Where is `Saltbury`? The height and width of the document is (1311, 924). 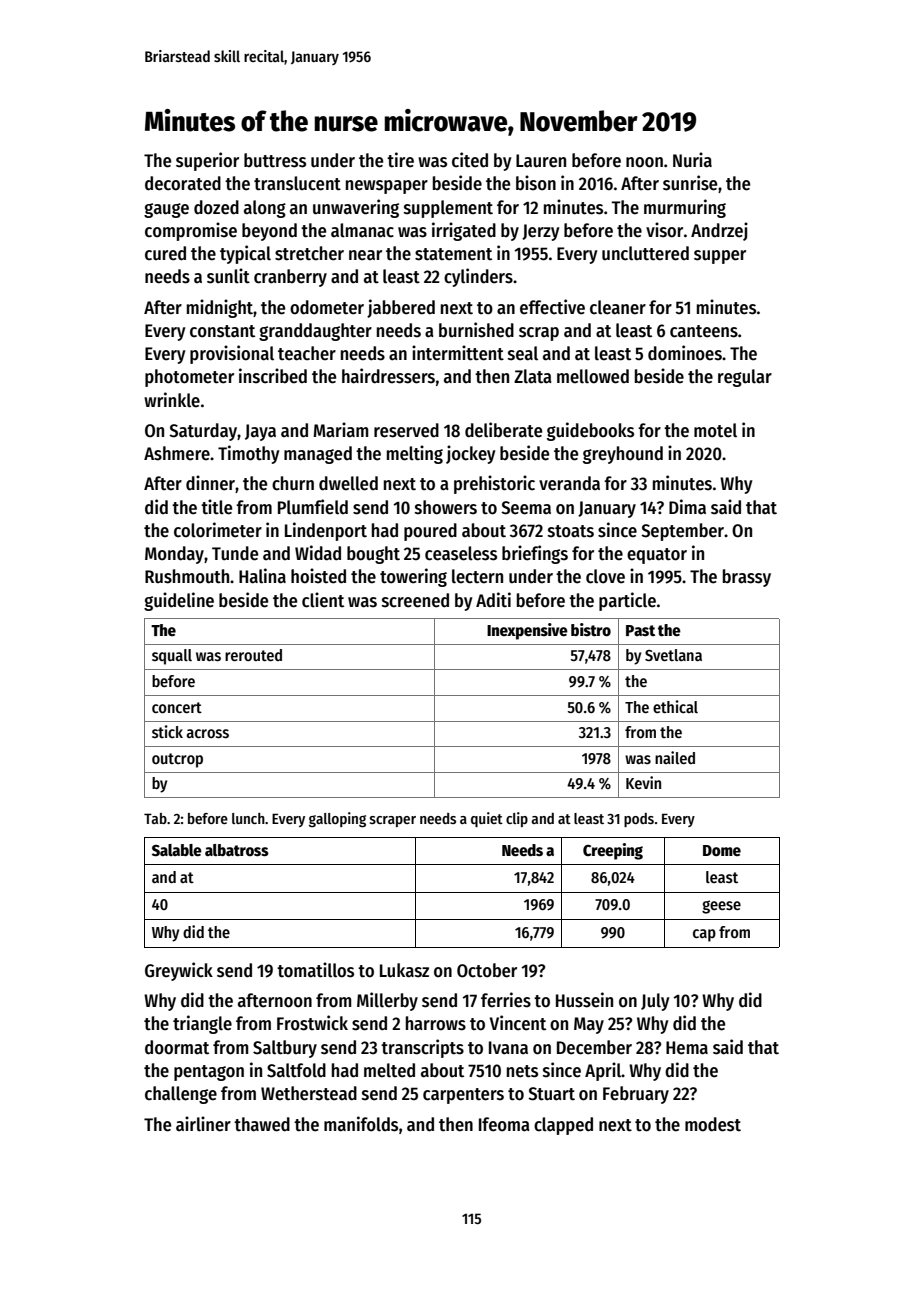 Saltbury is located at coordinates (285, 1049).
